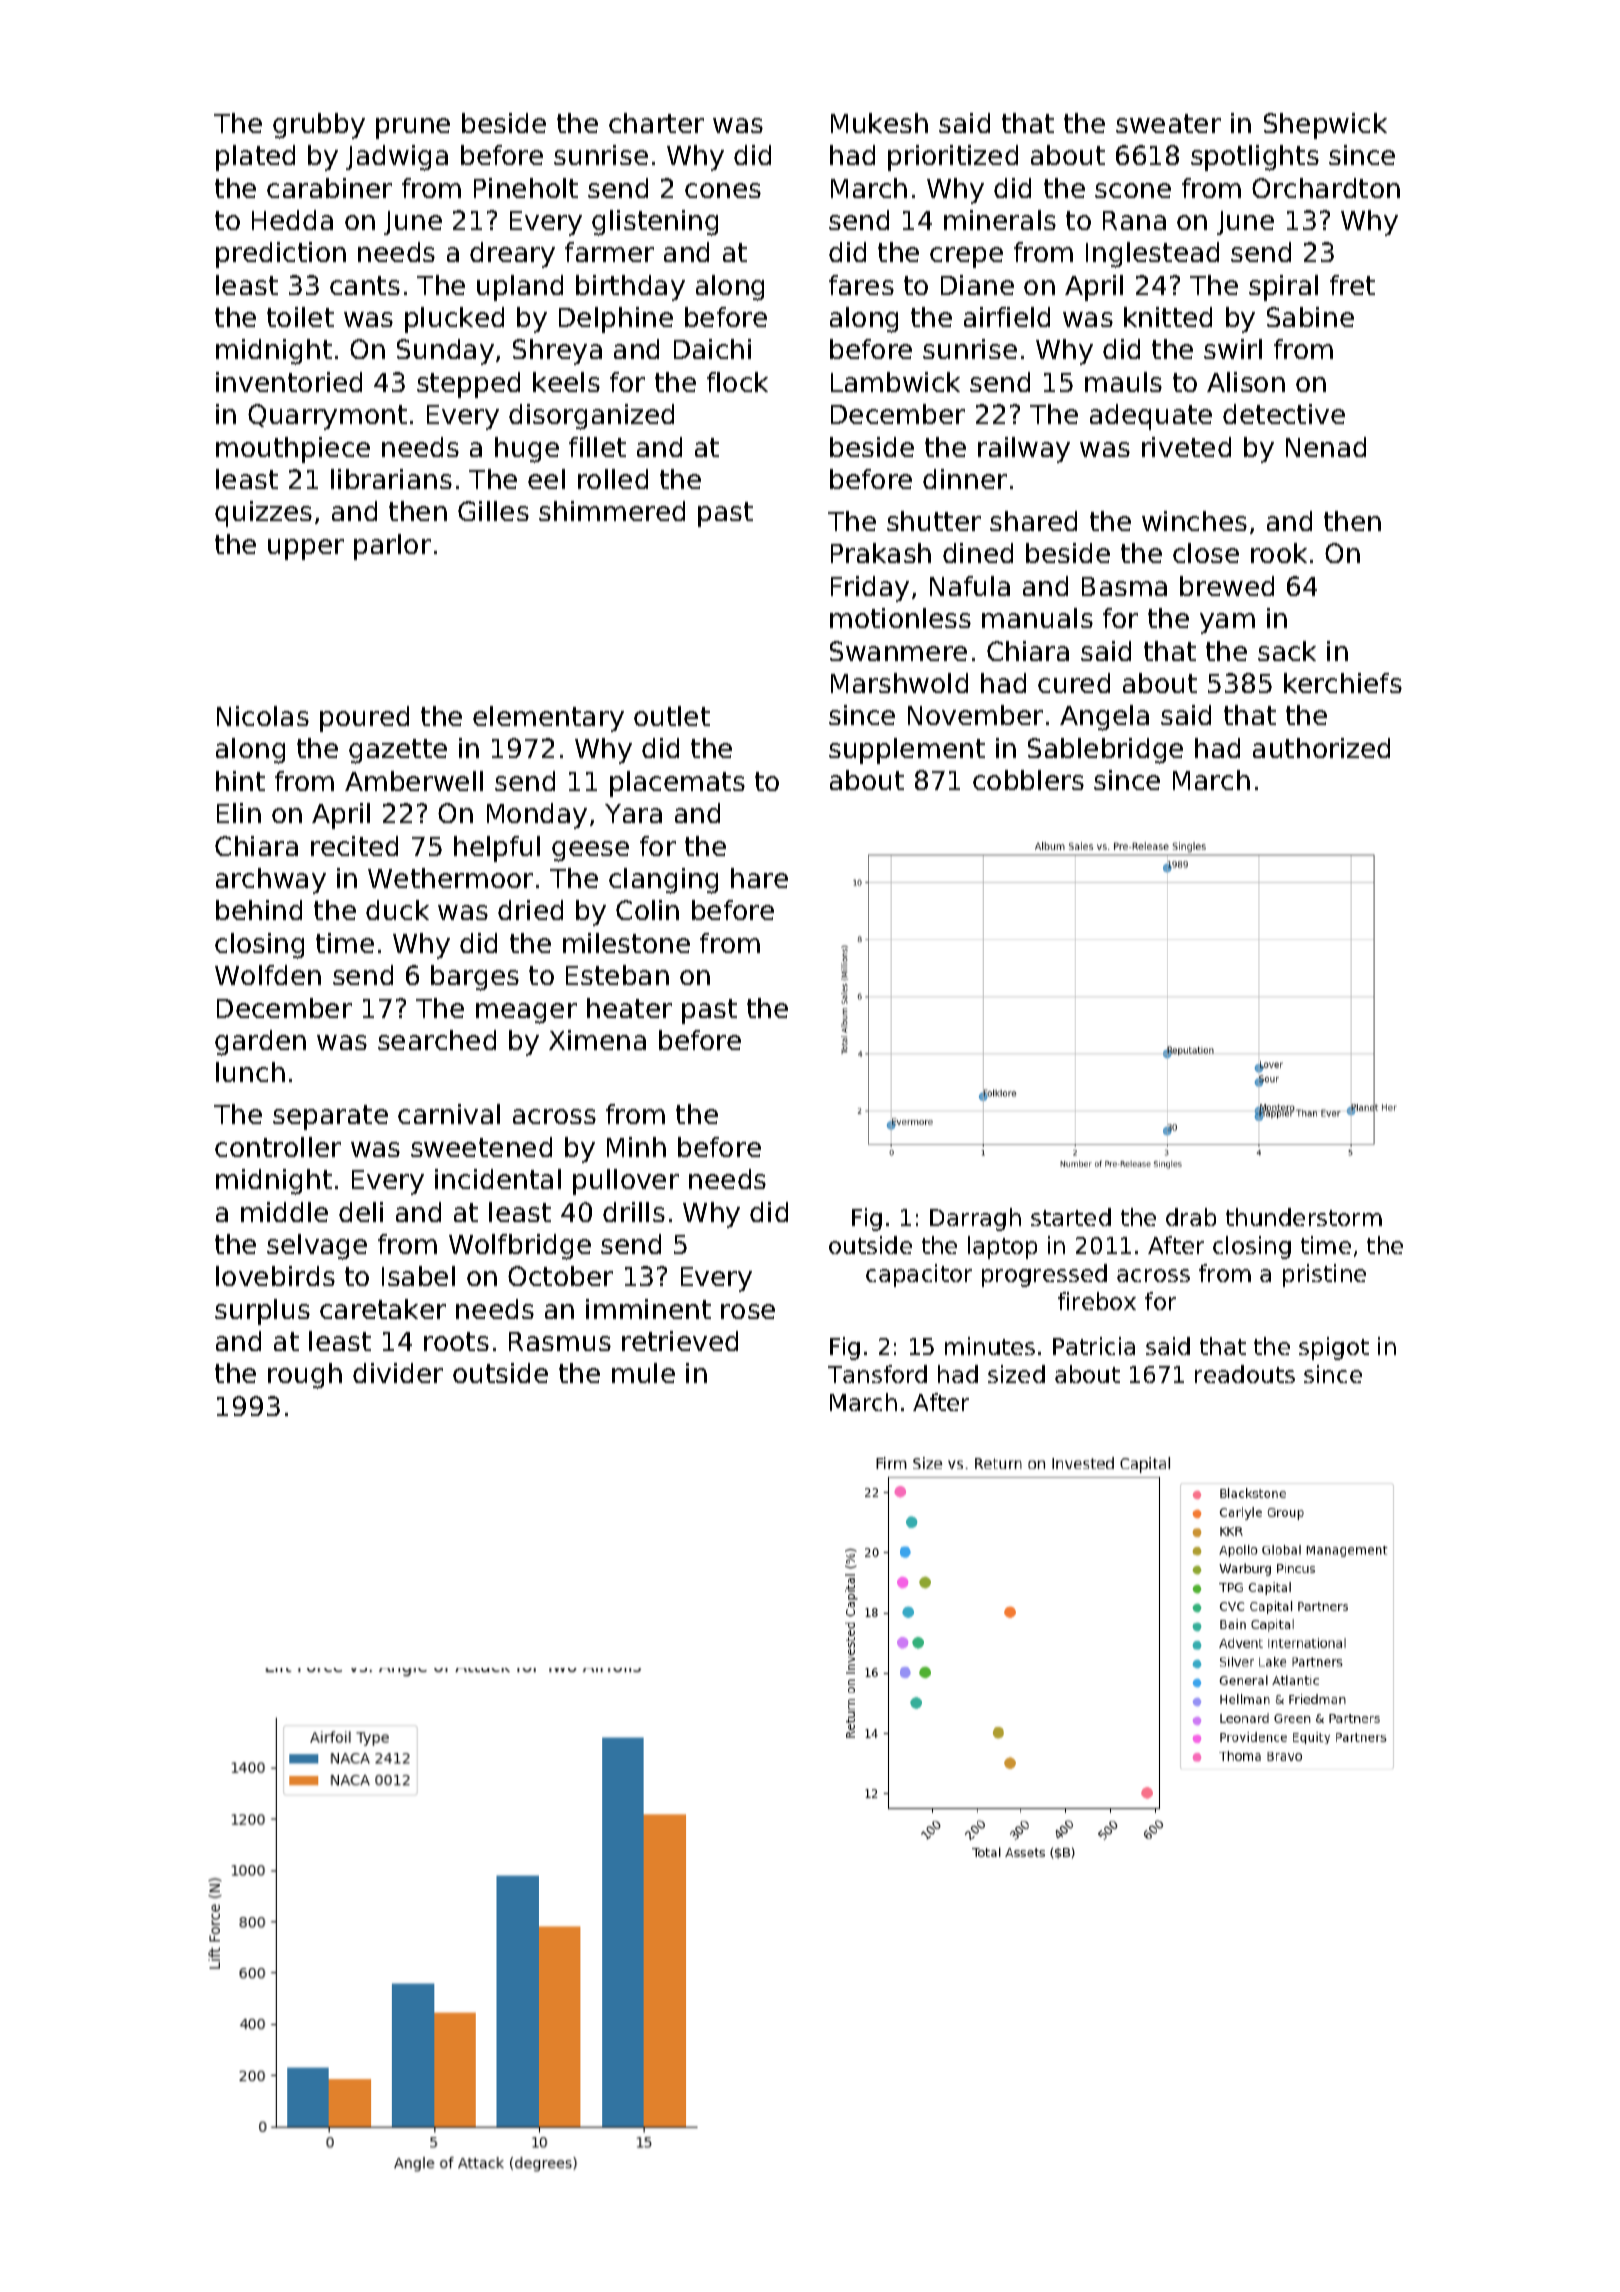 This image has width=1620, height=2292. What do you see at coordinates (284, 1212) in the image?
I see `middle` at bounding box center [284, 1212].
